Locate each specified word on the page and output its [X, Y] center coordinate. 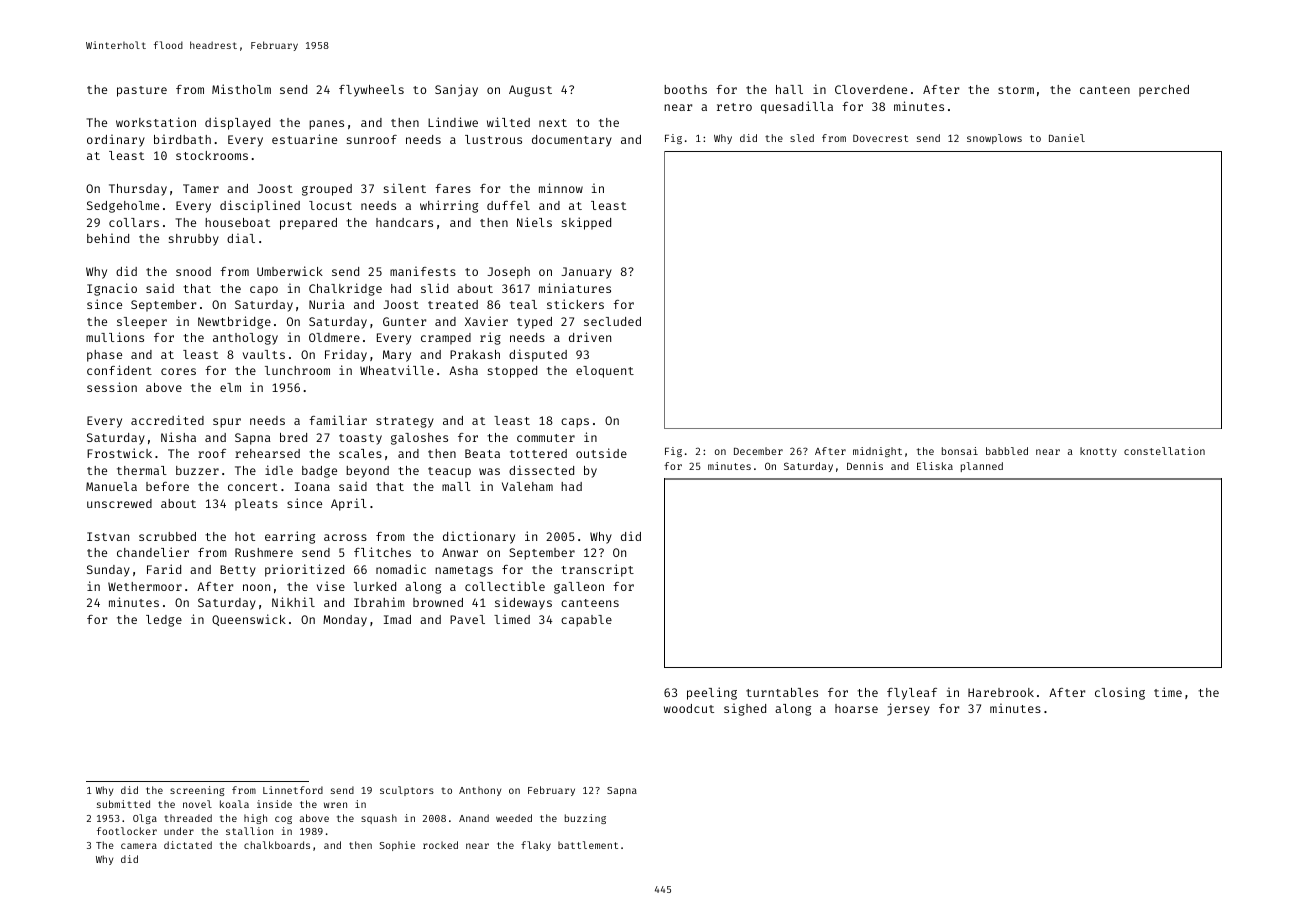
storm [1016, 90]
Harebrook [1001, 692]
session [112, 387]
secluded [612, 321]
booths [685, 89]
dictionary [479, 537]
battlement [588, 845]
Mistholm [241, 89]
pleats [256, 505]
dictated [188, 845]
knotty [1098, 452]
